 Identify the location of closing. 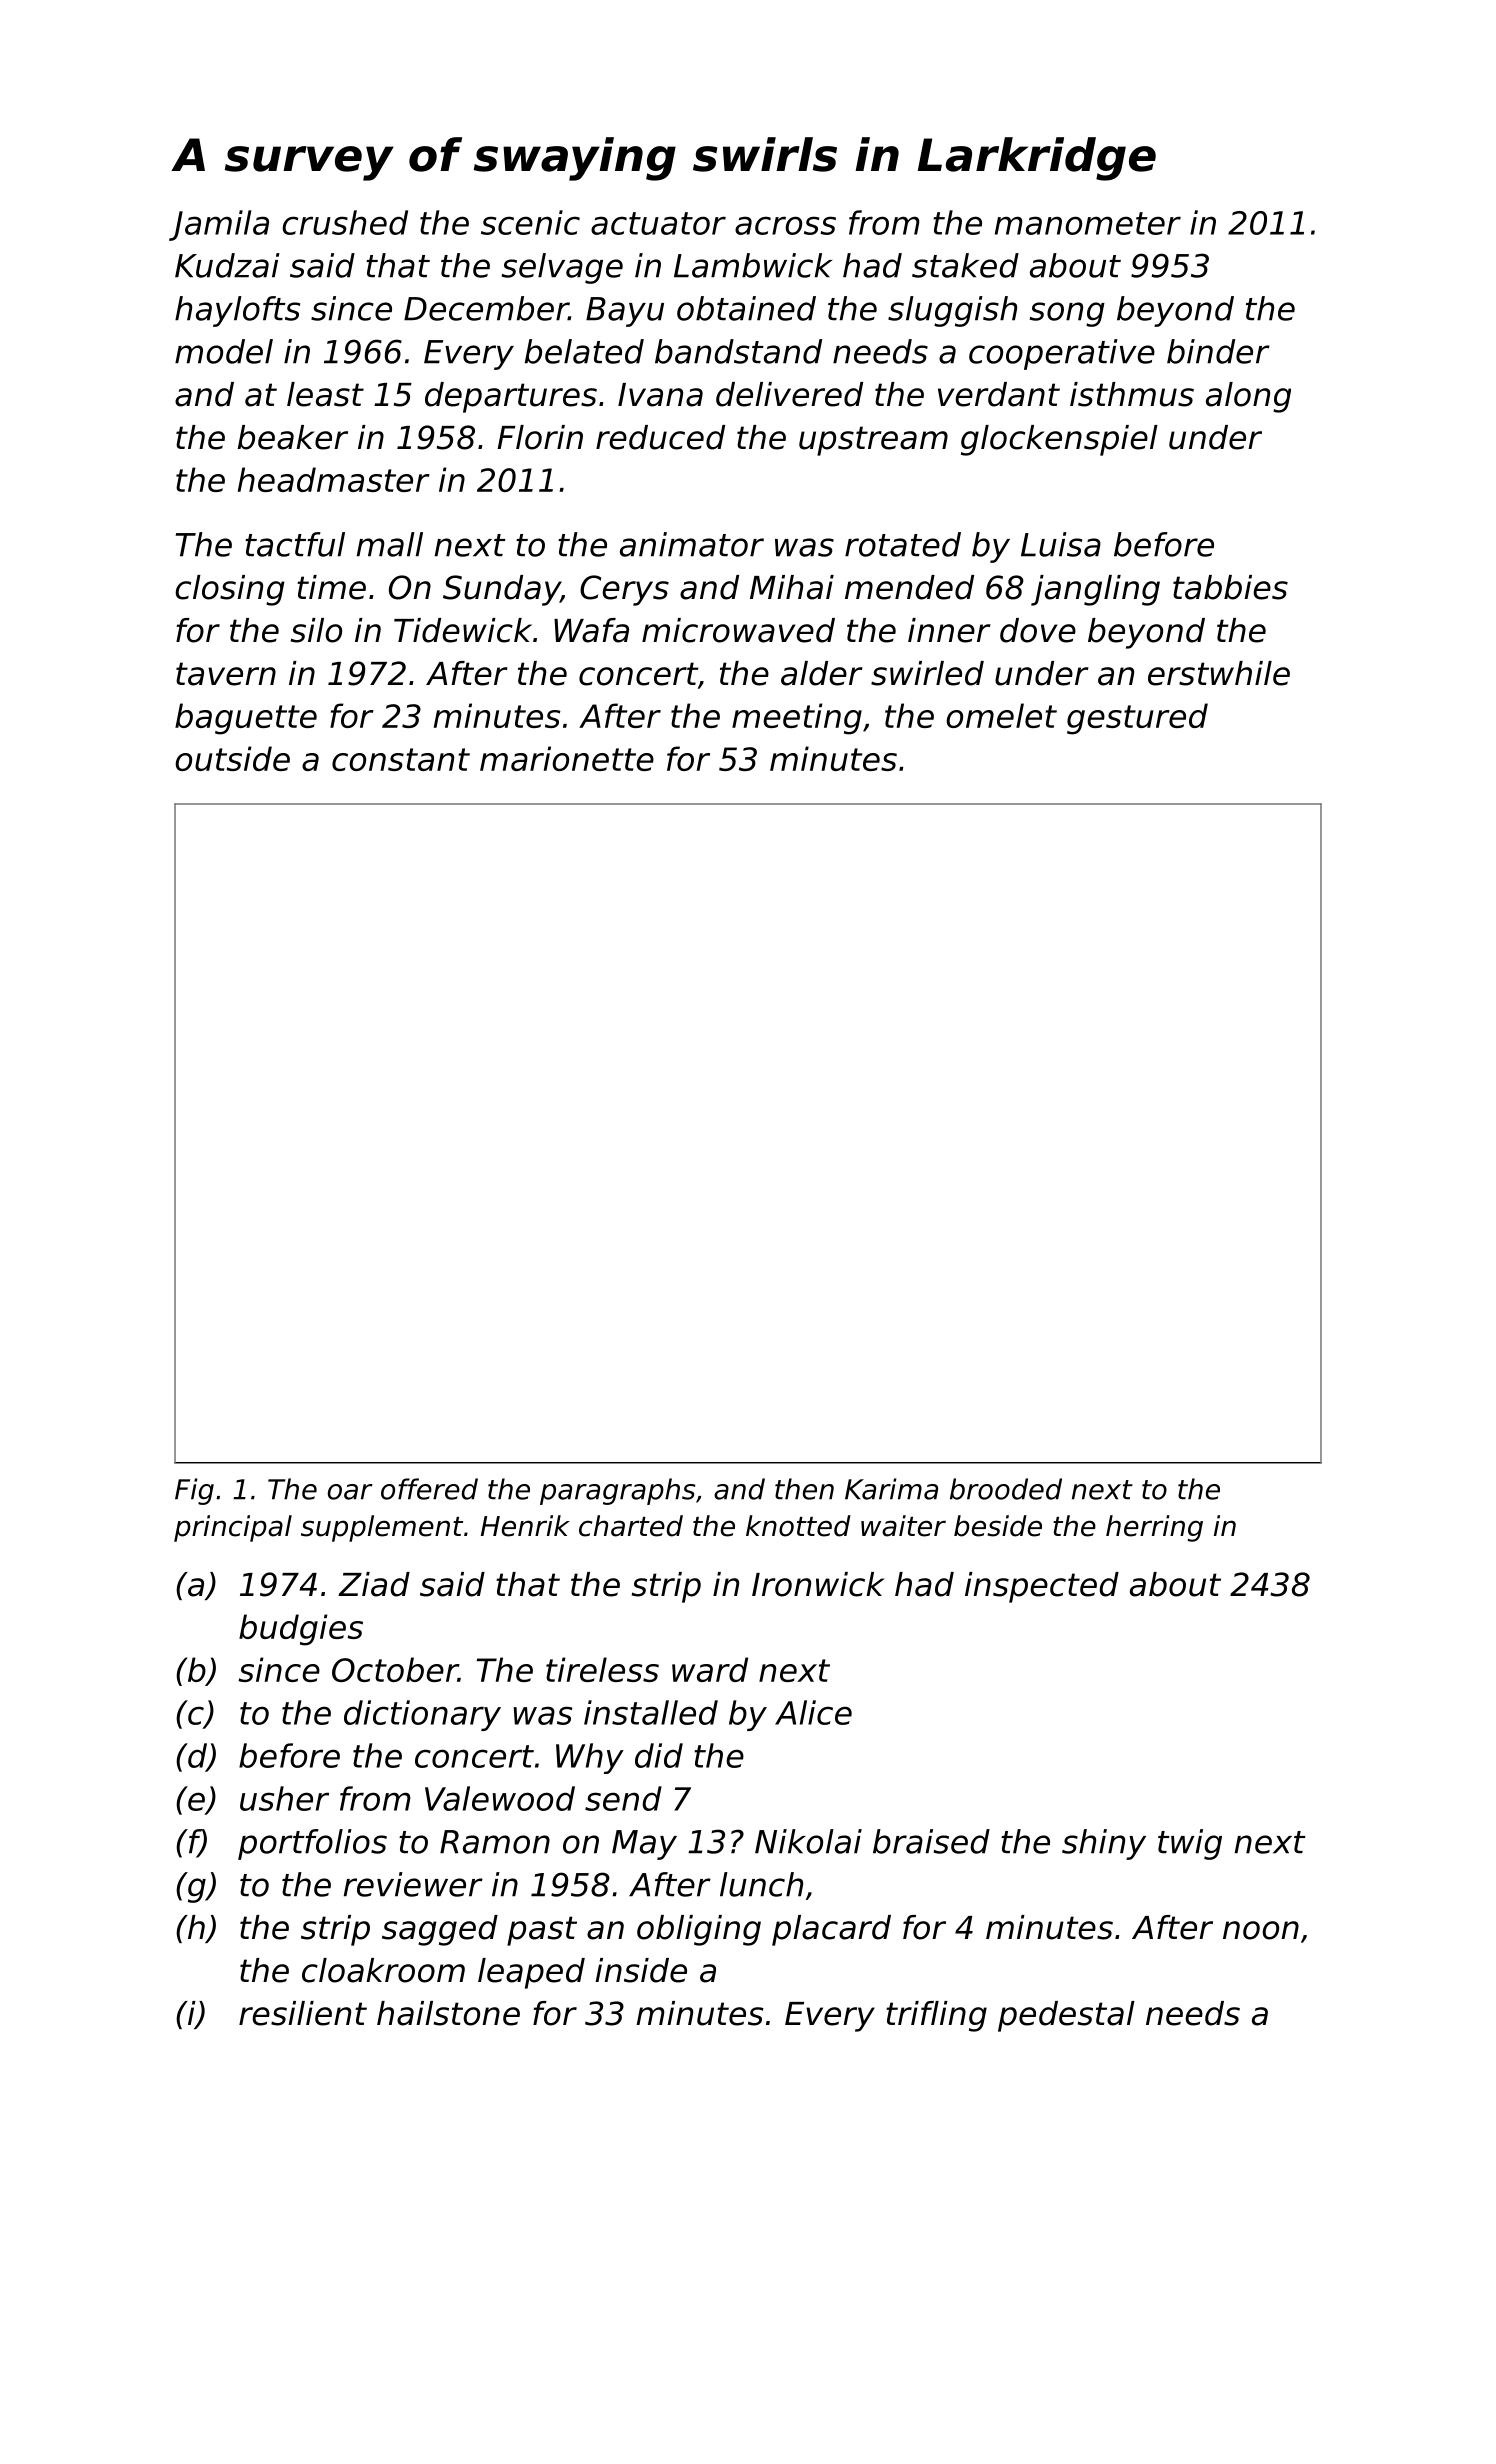
(230, 590).
